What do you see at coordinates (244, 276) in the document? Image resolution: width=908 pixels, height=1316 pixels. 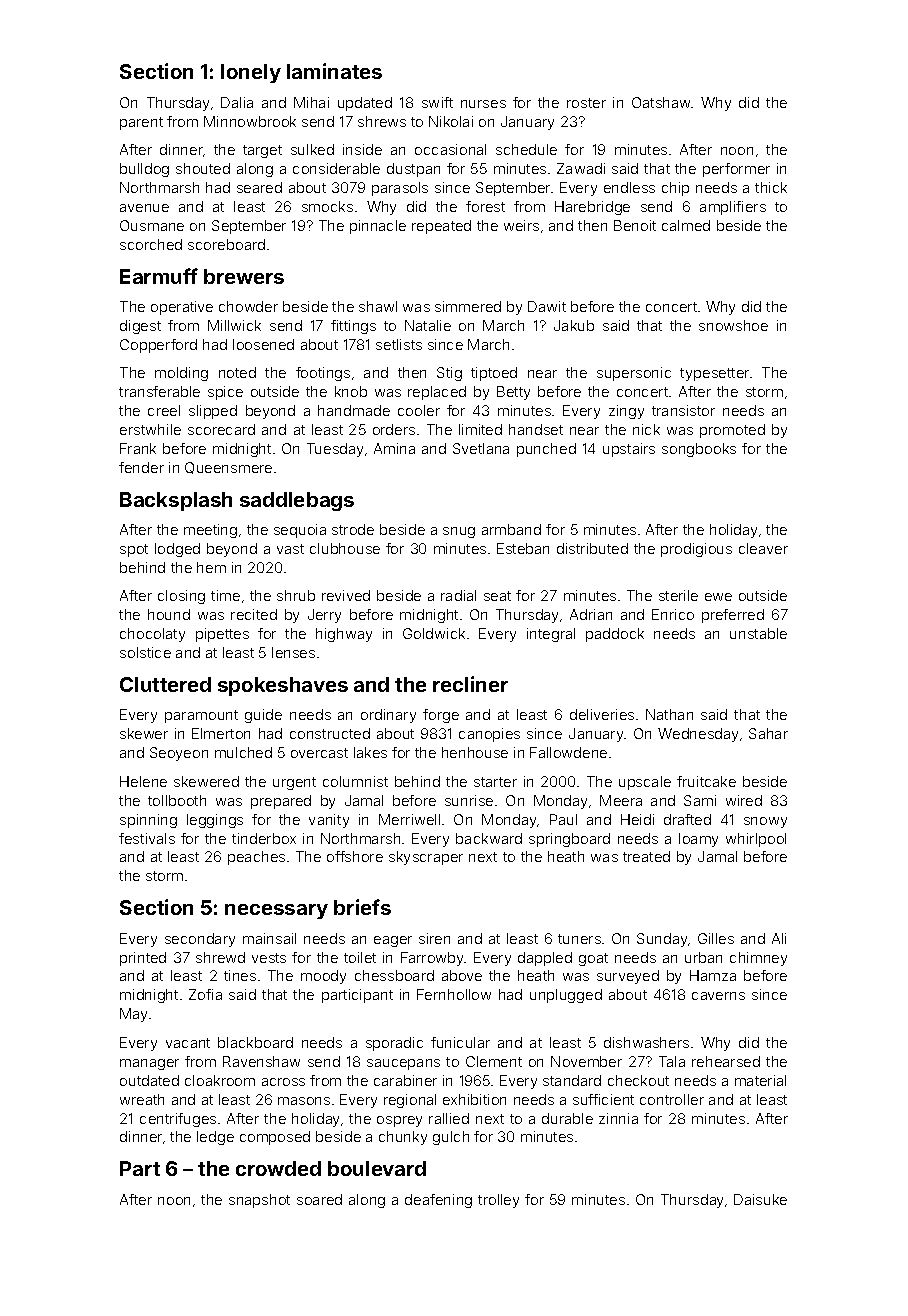 I see `brewers` at bounding box center [244, 276].
